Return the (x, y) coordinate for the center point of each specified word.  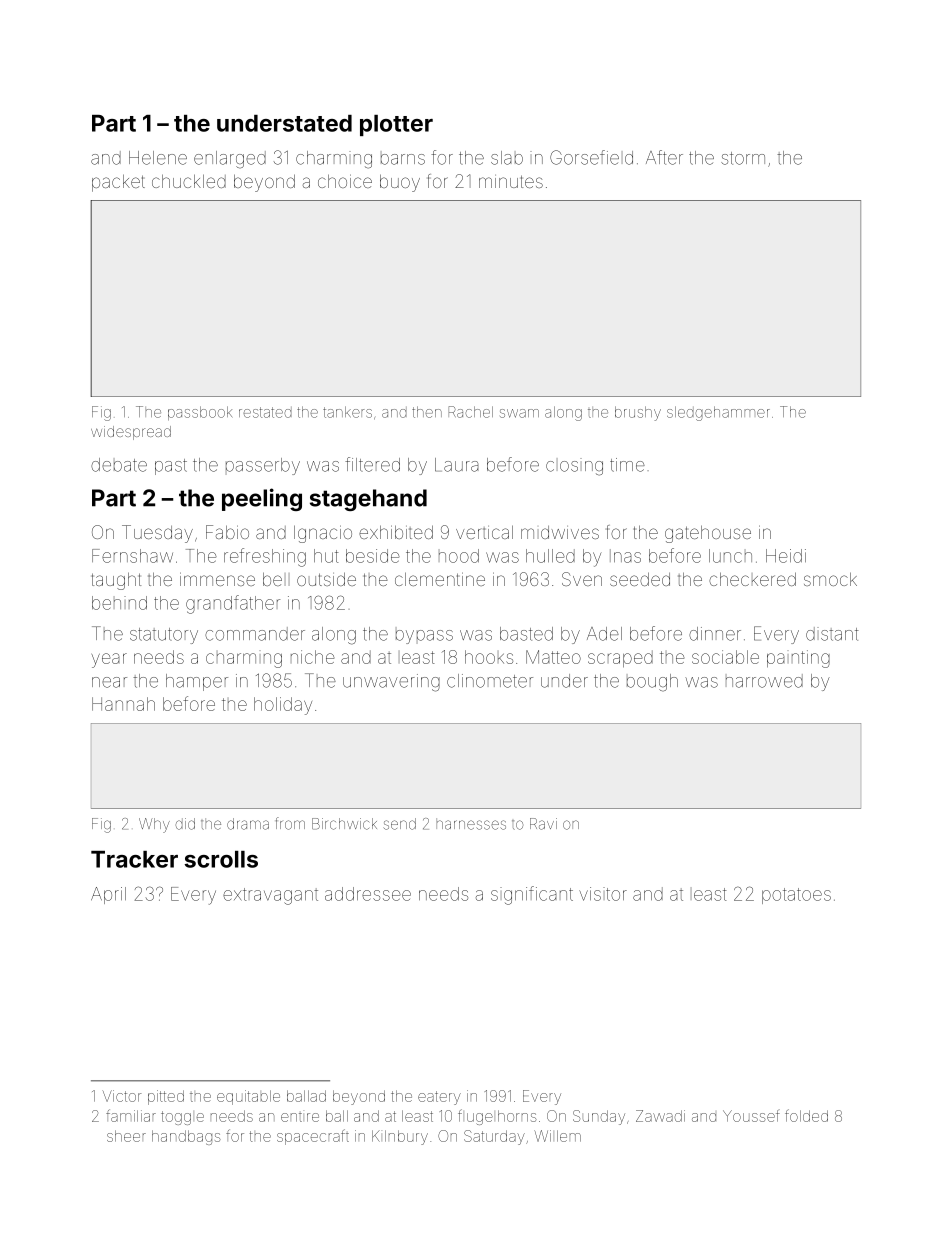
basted (526, 634)
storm (743, 158)
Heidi (786, 556)
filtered (372, 464)
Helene (158, 158)
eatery (439, 1098)
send (400, 824)
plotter (396, 125)
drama (248, 824)
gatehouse (708, 534)
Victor (121, 1096)
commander (255, 634)
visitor (603, 894)
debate (119, 465)
